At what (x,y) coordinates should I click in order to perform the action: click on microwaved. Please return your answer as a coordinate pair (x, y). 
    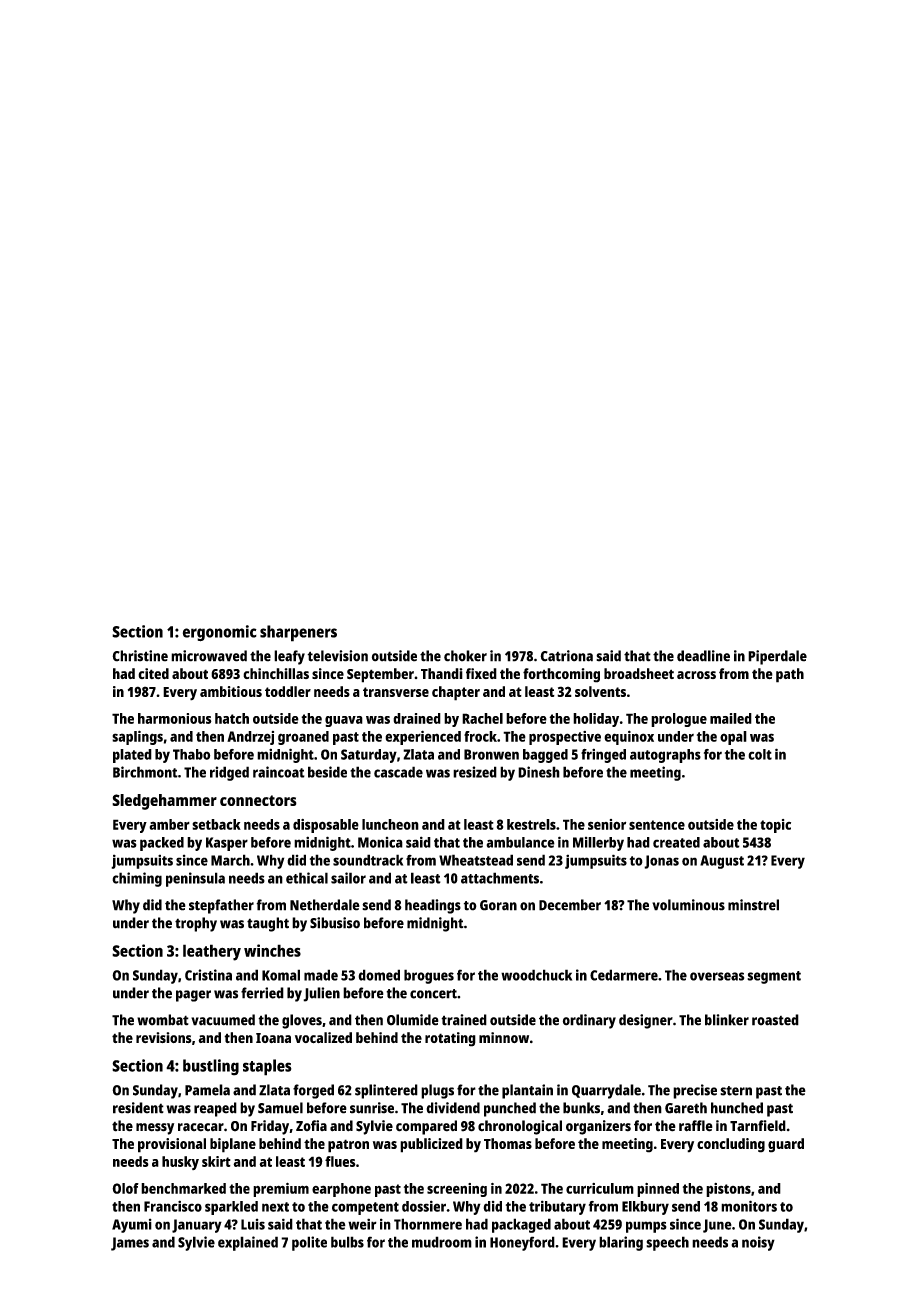
    Looking at the image, I should click on (209, 656).
